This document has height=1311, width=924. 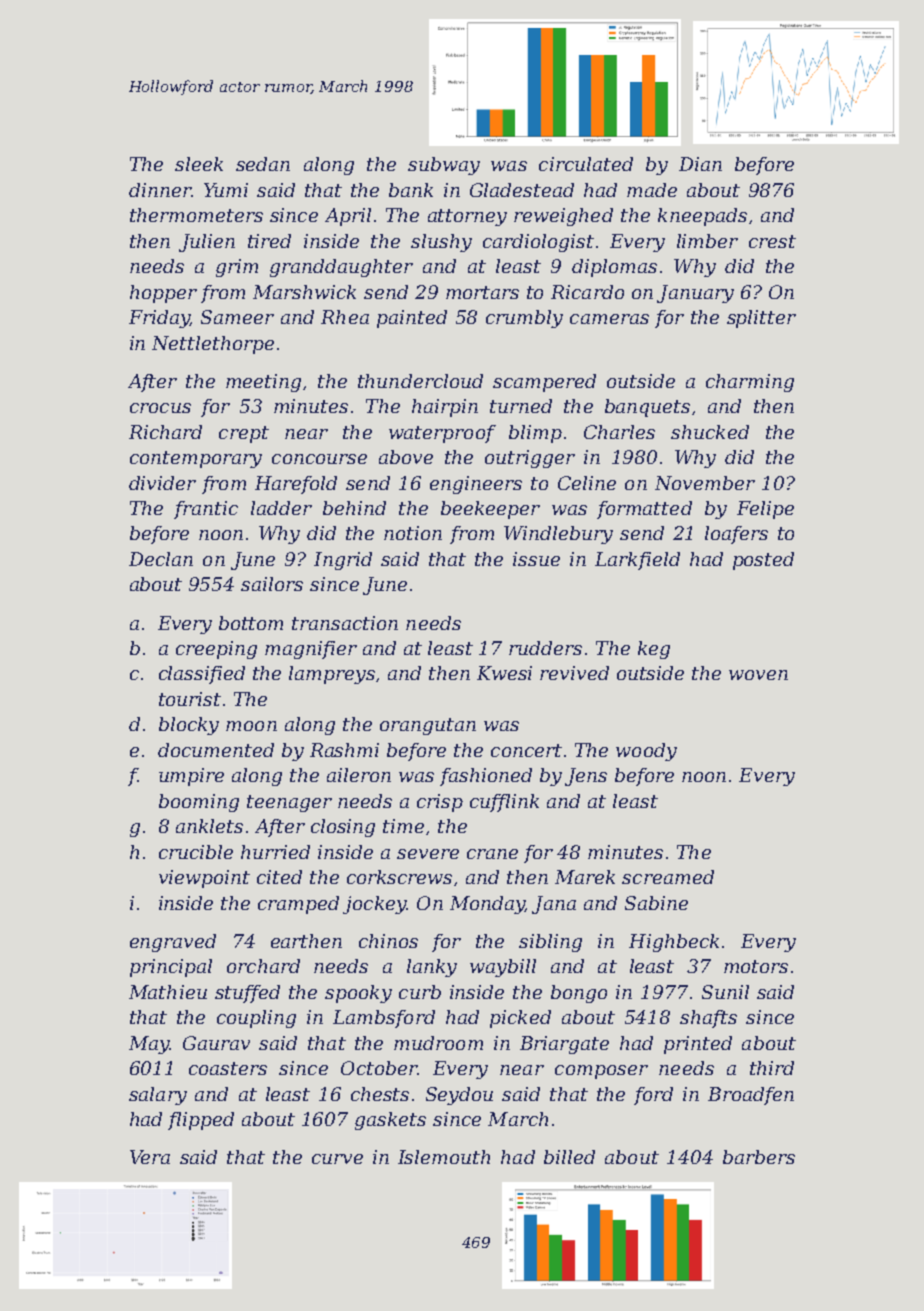 I want to click on booming, so click(x=199, y=803).
